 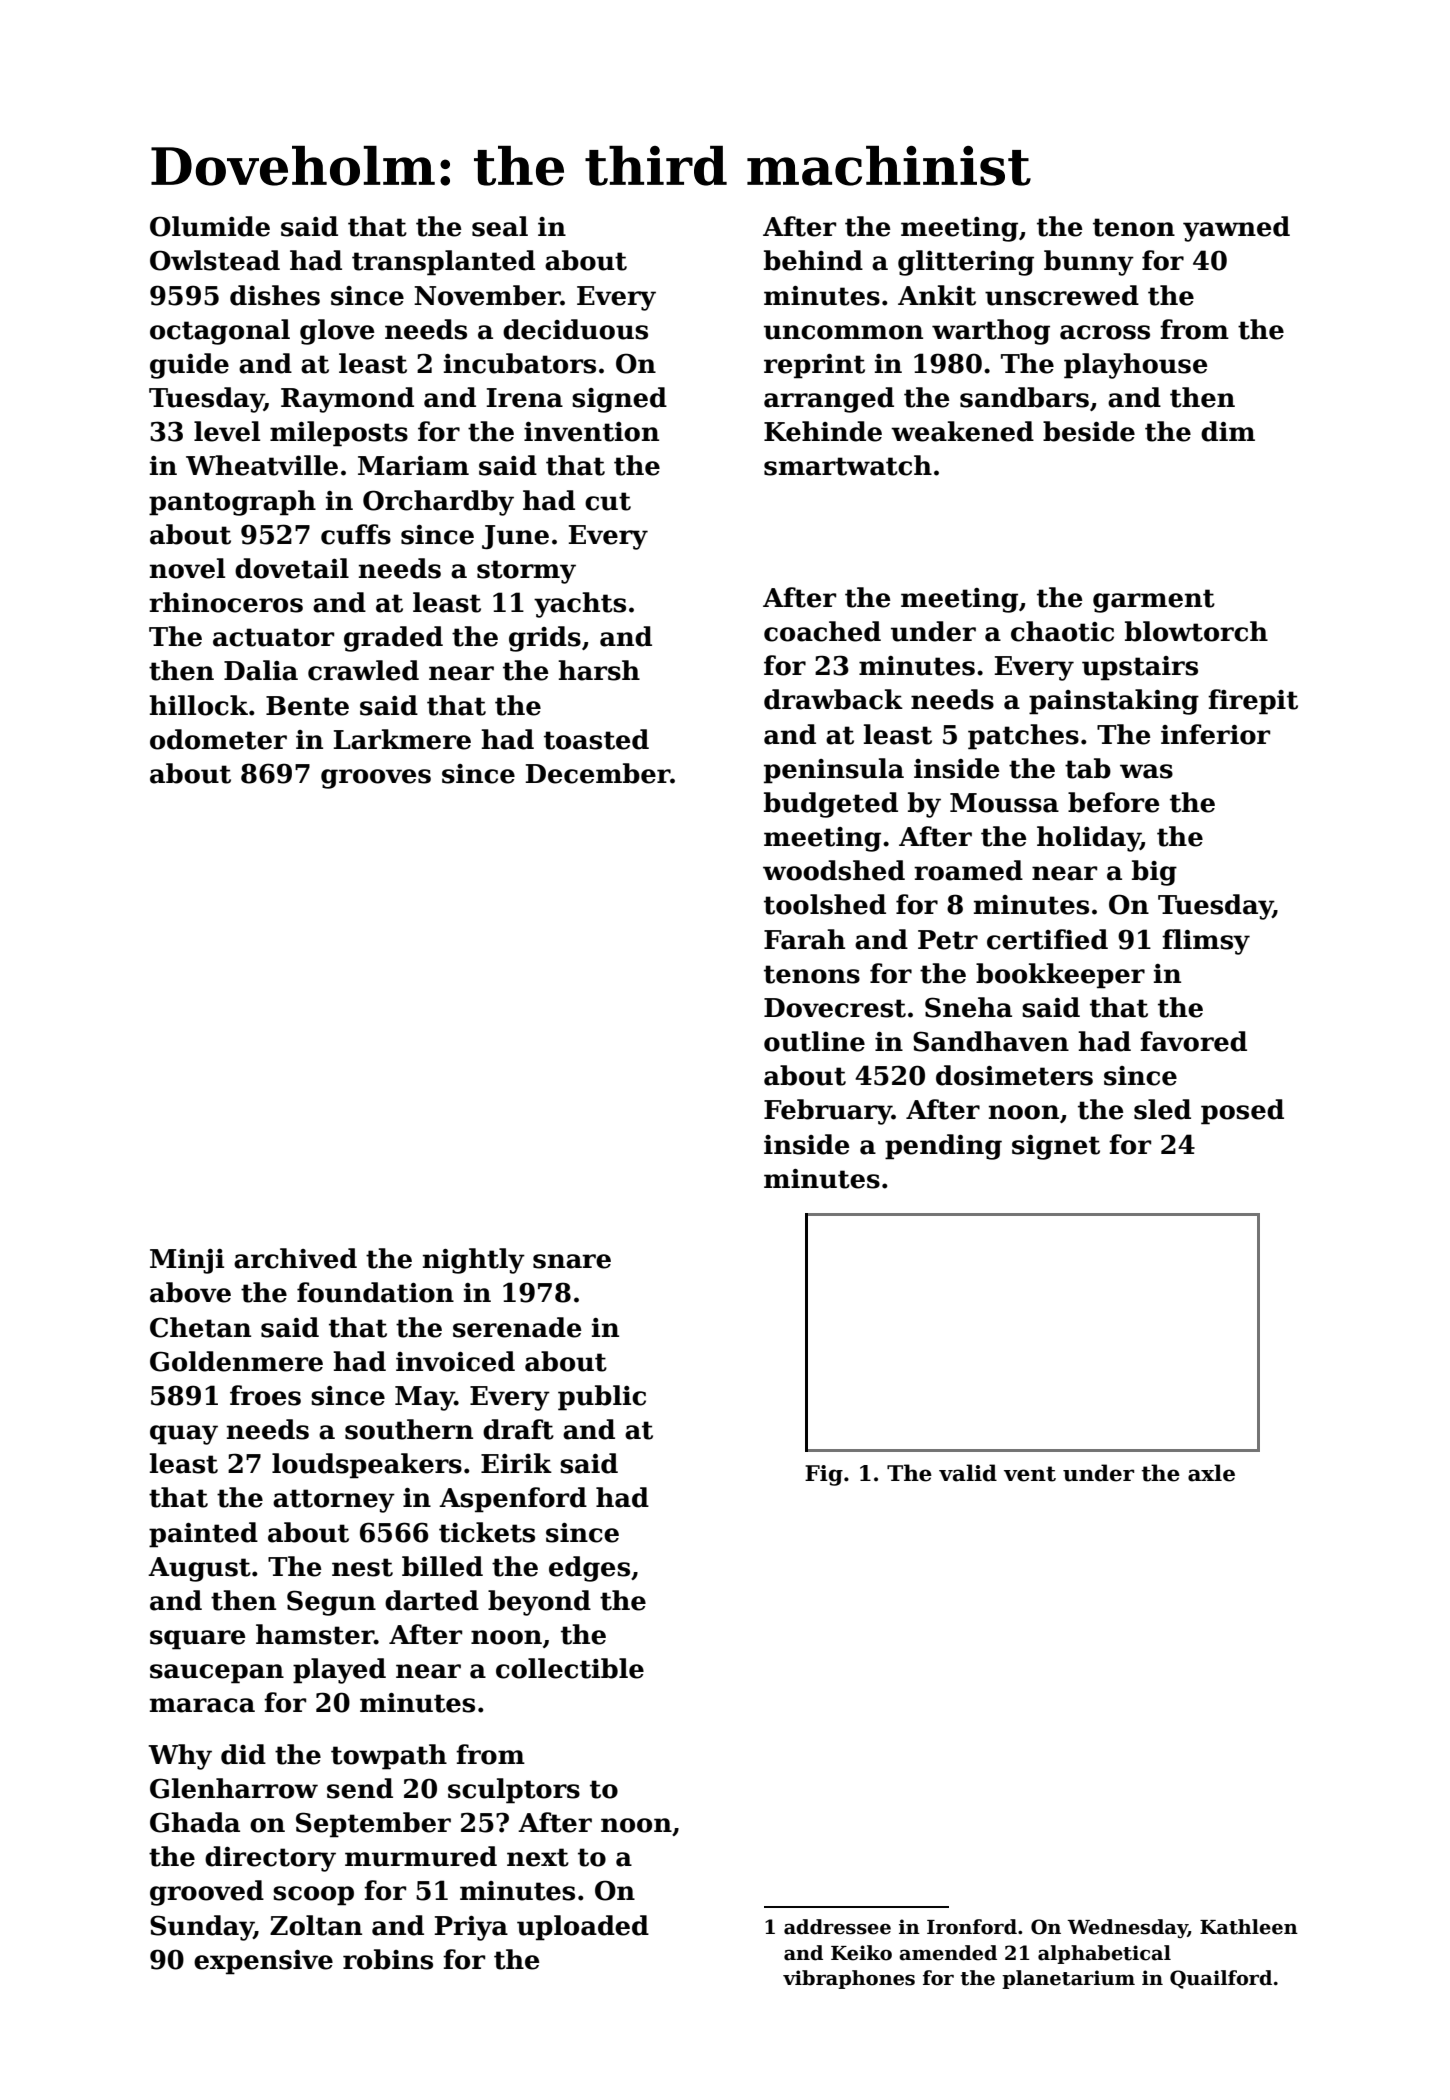 What do you see at coordinates (824, 1475) in the image?
I see `Fig` at bounding box center [824, 1475].
